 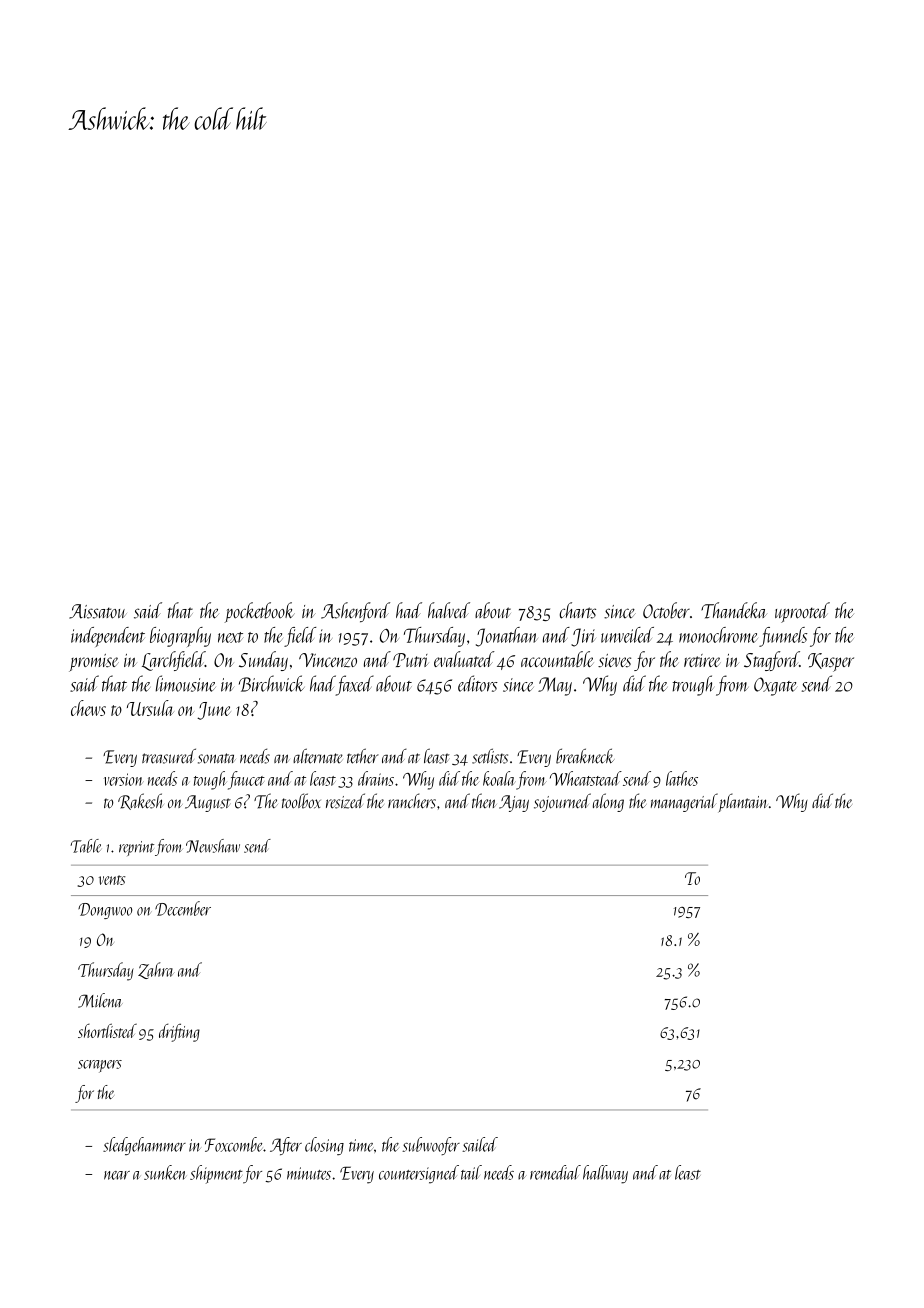 I want to click on Zahra, so click(x=156, y=970).
